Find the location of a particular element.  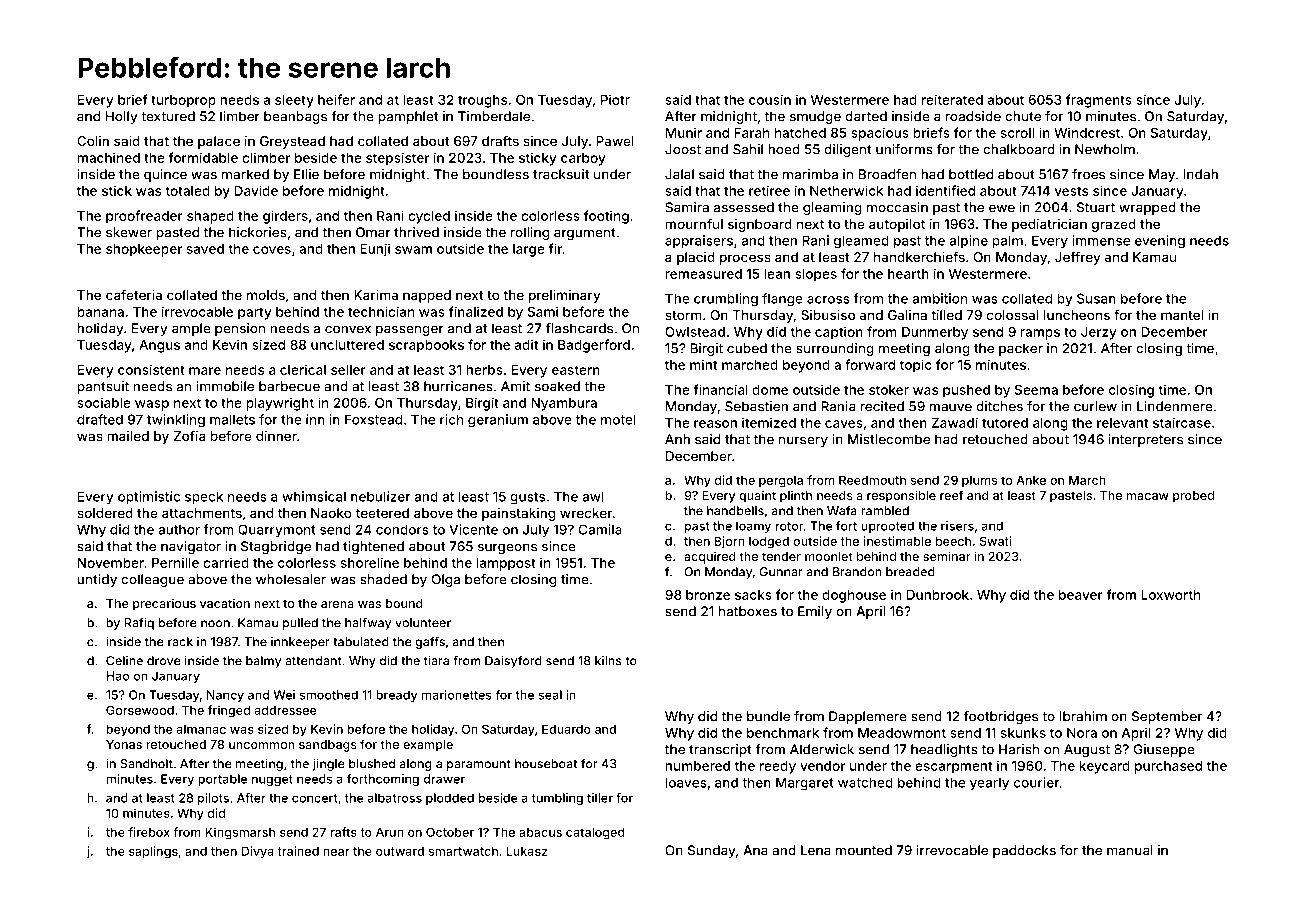

dinner is located at coordinates (276, 436).
